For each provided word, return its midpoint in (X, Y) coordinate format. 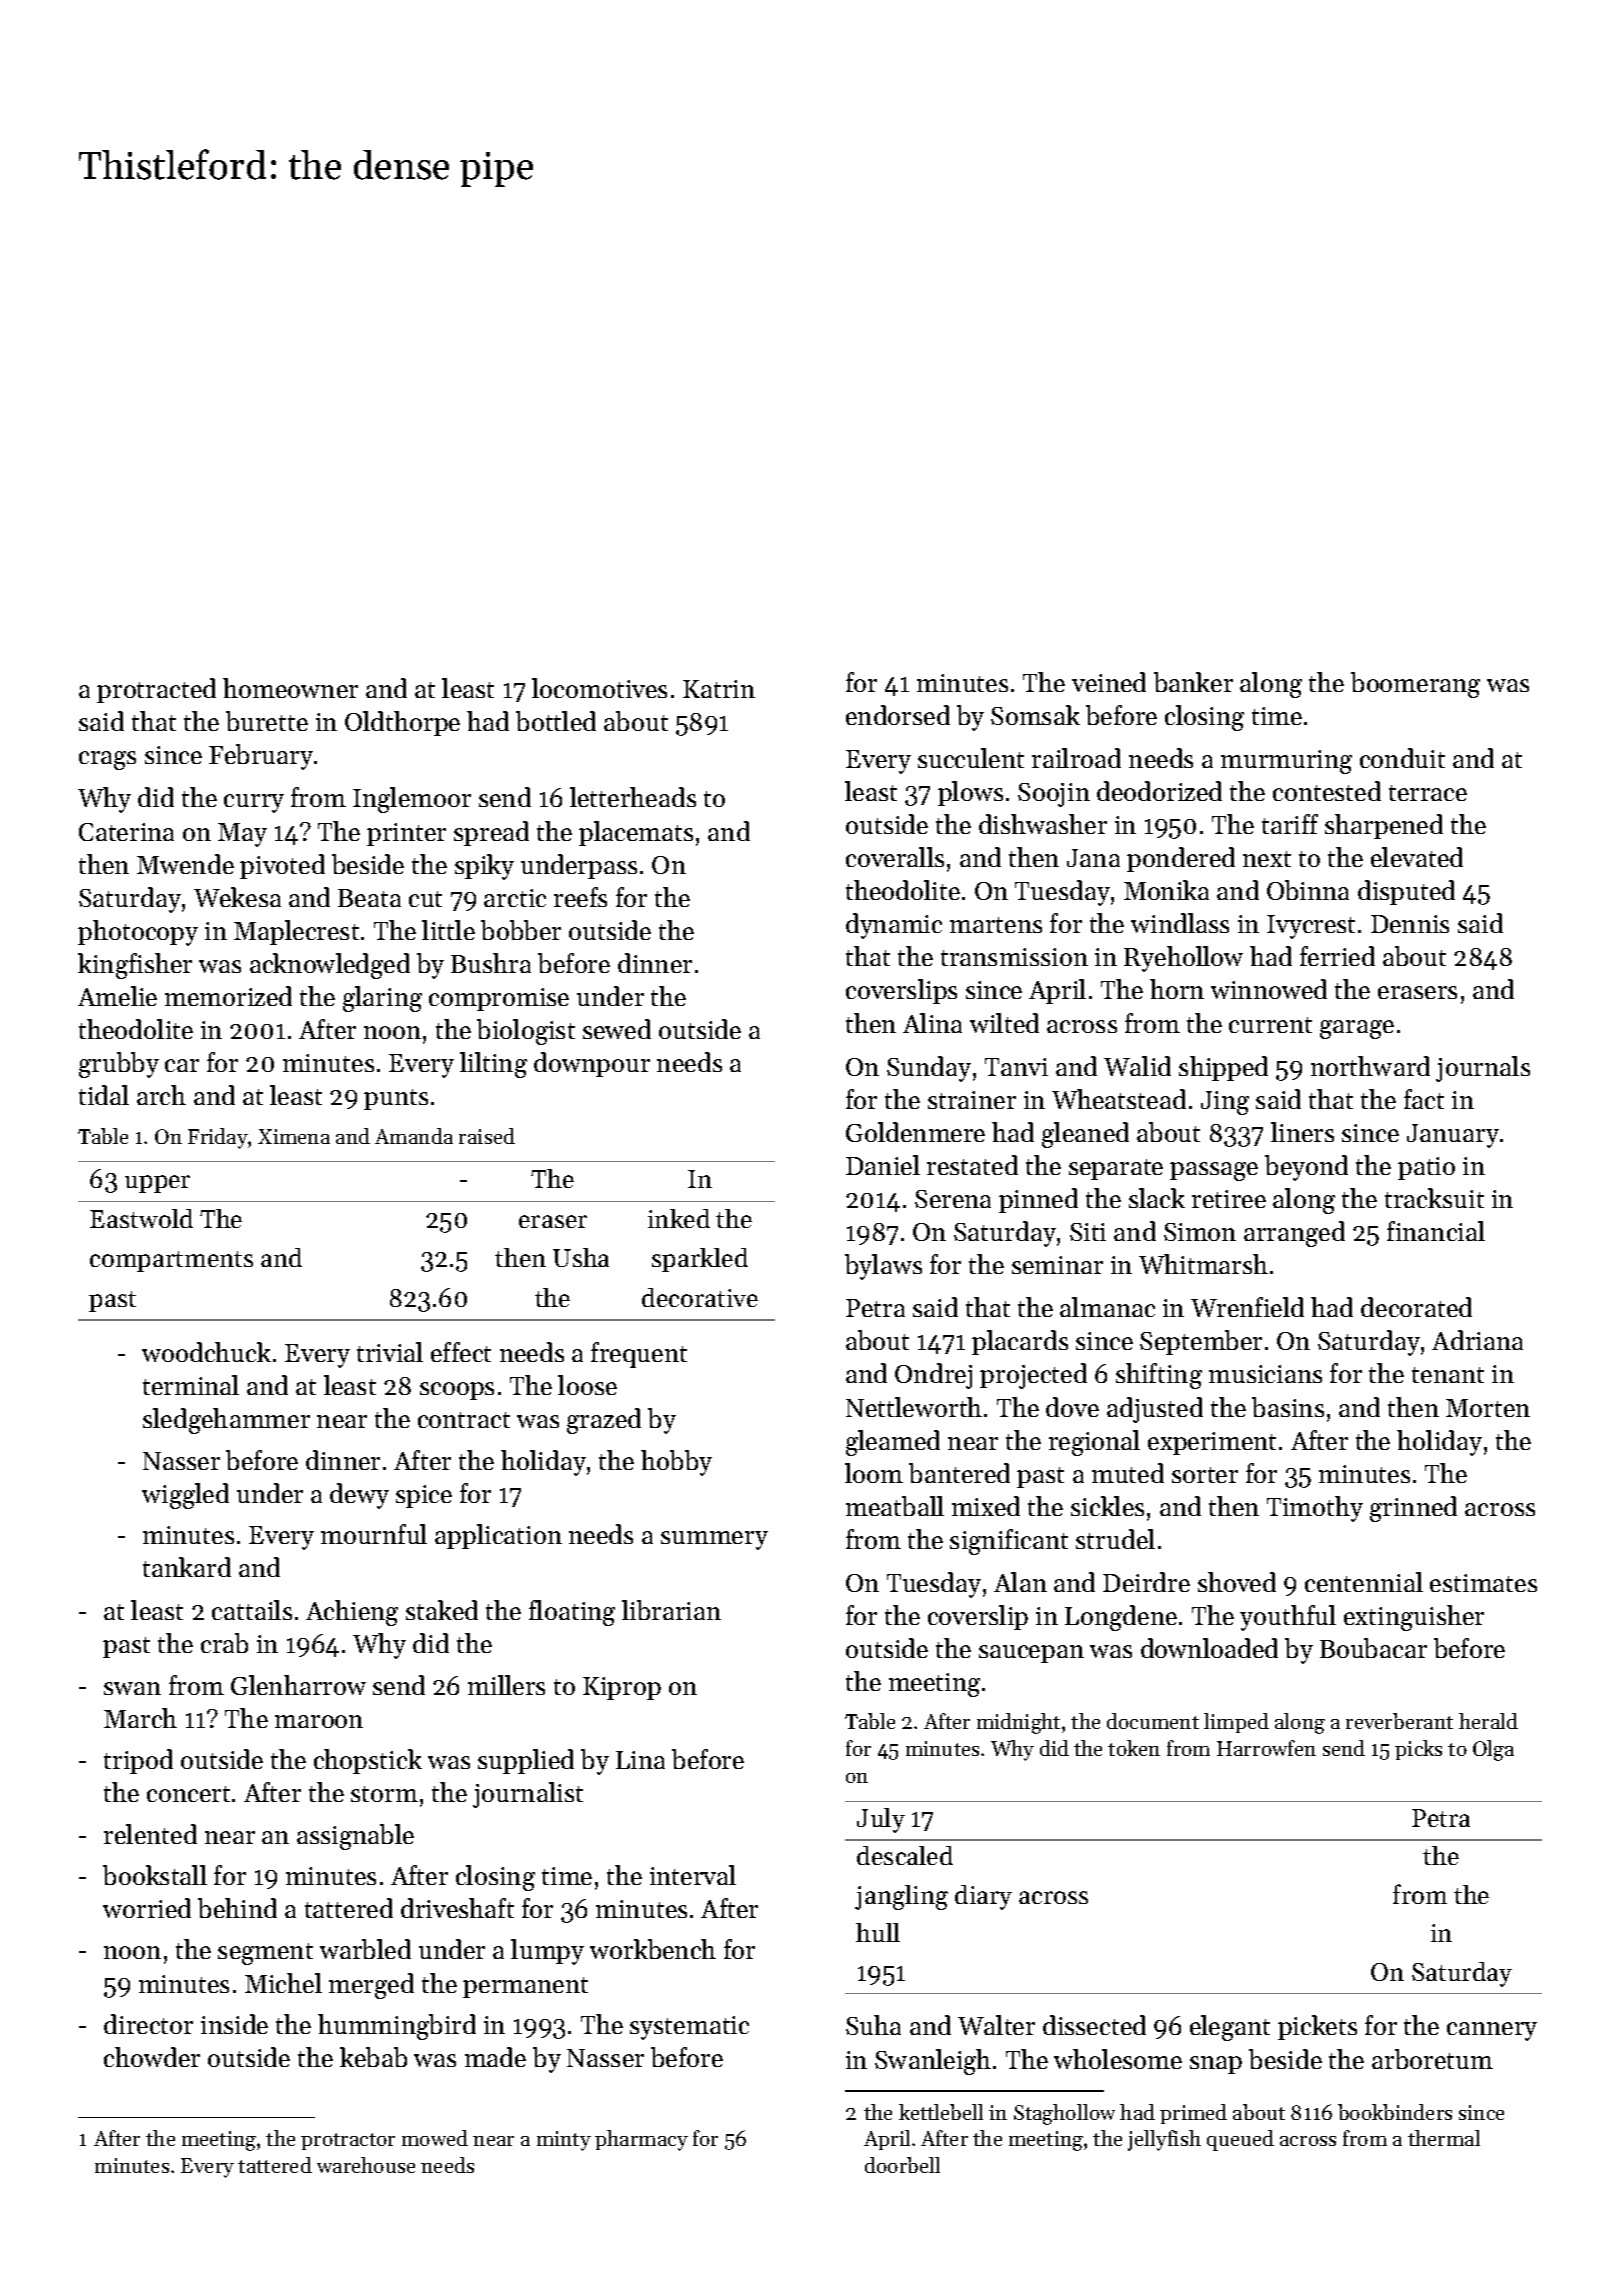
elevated (1417, 857)
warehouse (366, 2165)
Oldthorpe (402, 723)
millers (506, 1685)
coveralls (895, 857)
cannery (1492, 2031)
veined (1109, 682)
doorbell (902, 2165)
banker (1193, 682)
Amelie (117, 996)
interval (693, 1875)
